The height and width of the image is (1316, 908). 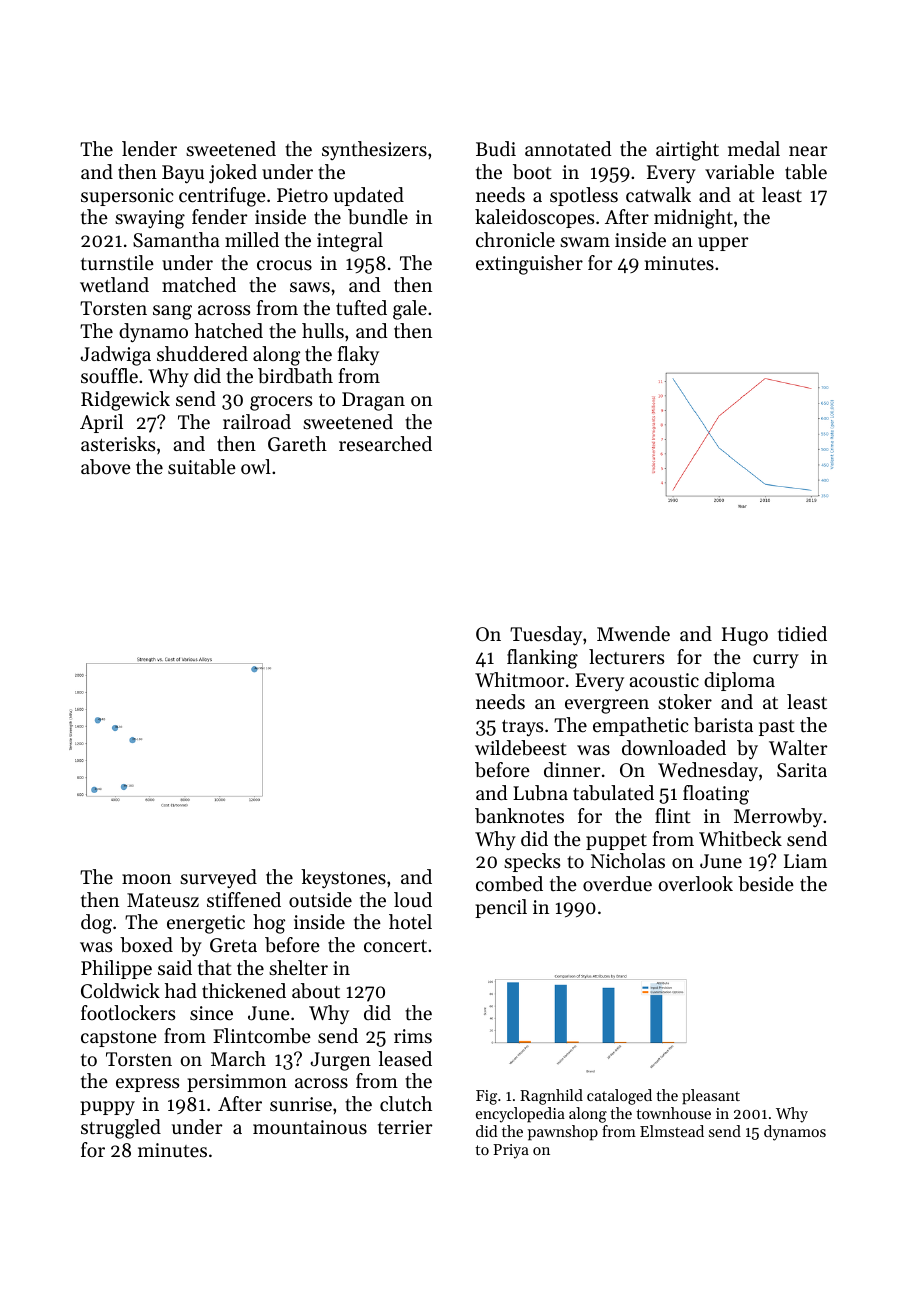 I want to click on researched, so click(x=385, y=444).
